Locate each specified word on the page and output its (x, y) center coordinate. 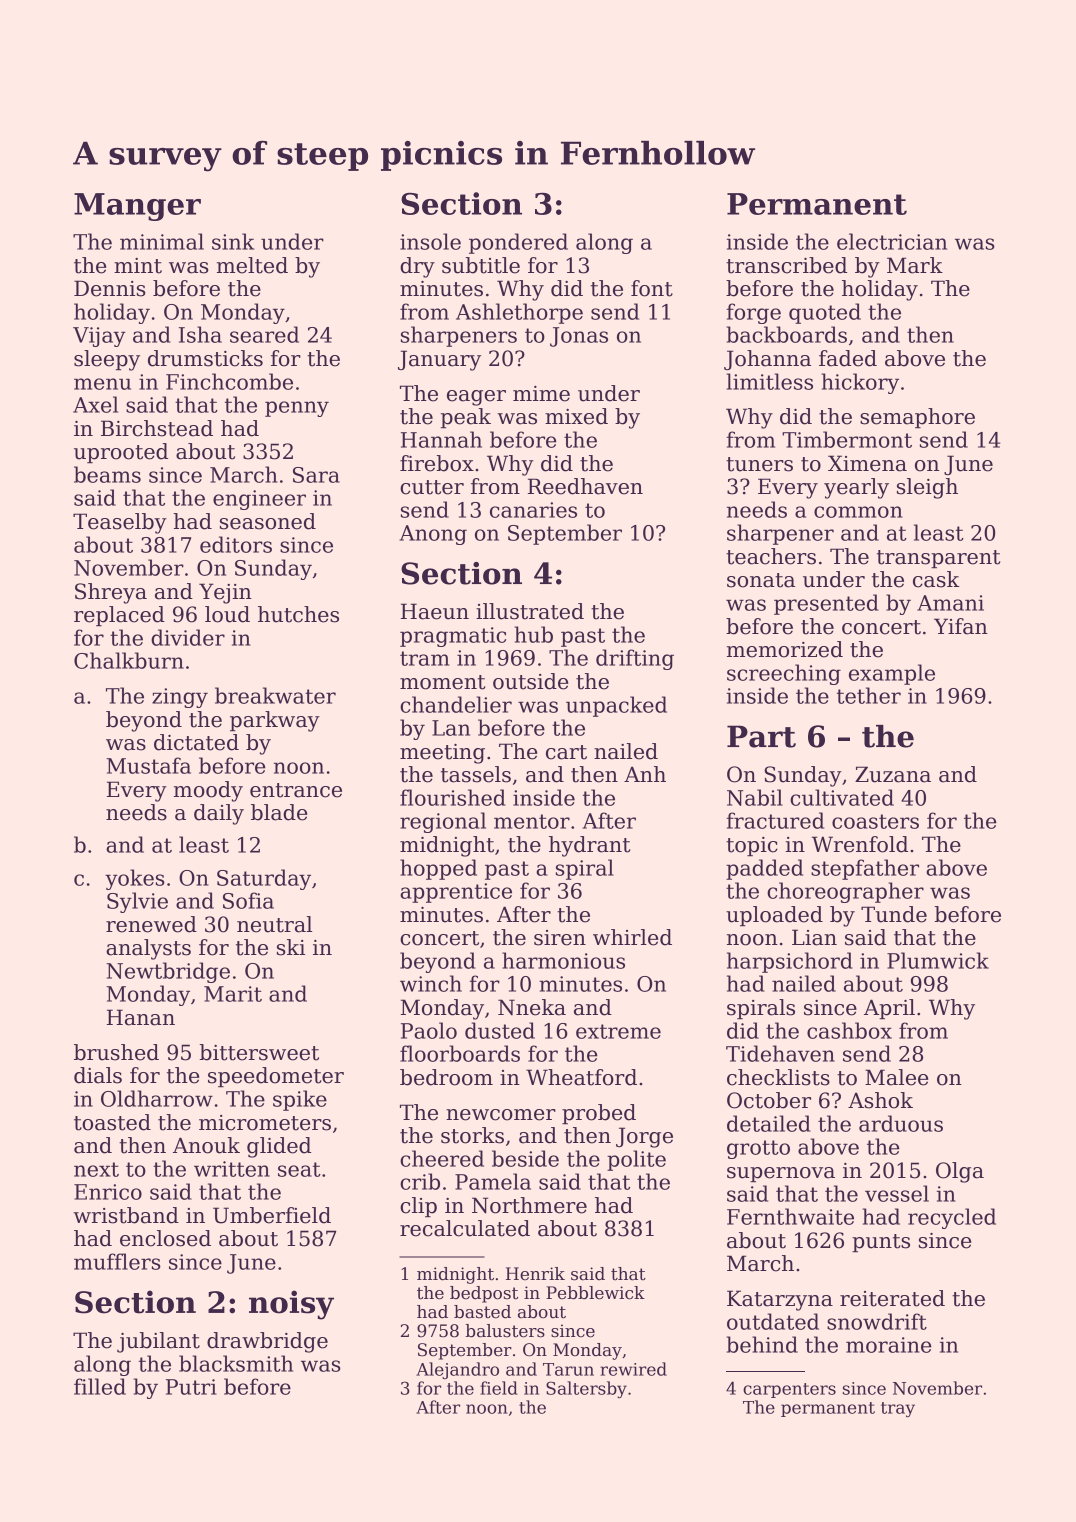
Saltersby (586, 1389)
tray (898, 1409)
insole (430, 241)
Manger (137, 207)
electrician (892, 241)
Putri (191, 1387)
